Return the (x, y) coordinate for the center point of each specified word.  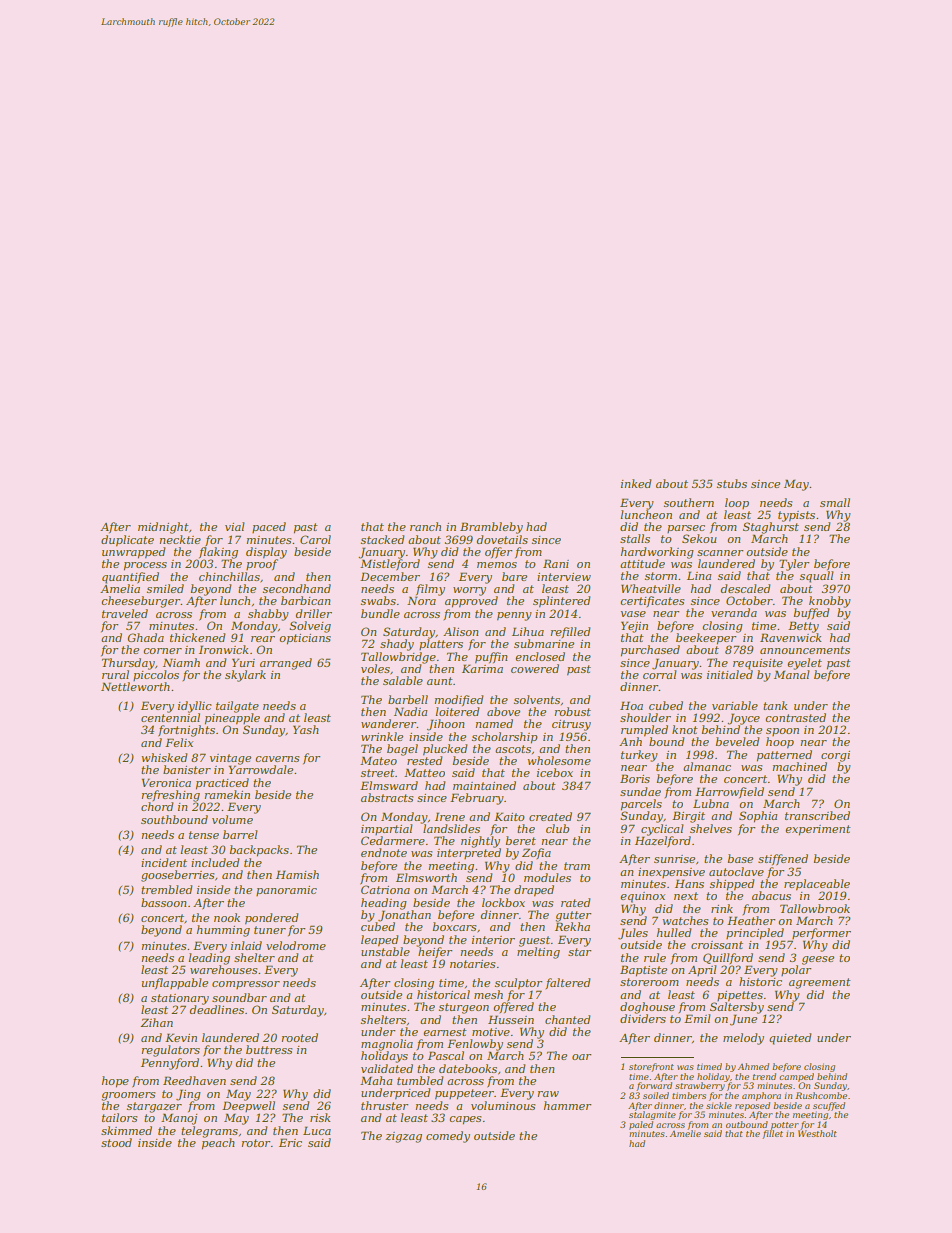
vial (235, 526)
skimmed (126, 1130)
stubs (732, 483)
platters (441, 644)
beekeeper (706, 639)
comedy (448, 1137)
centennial (170, 717)
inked (636, 483)
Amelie (685, 1133)
